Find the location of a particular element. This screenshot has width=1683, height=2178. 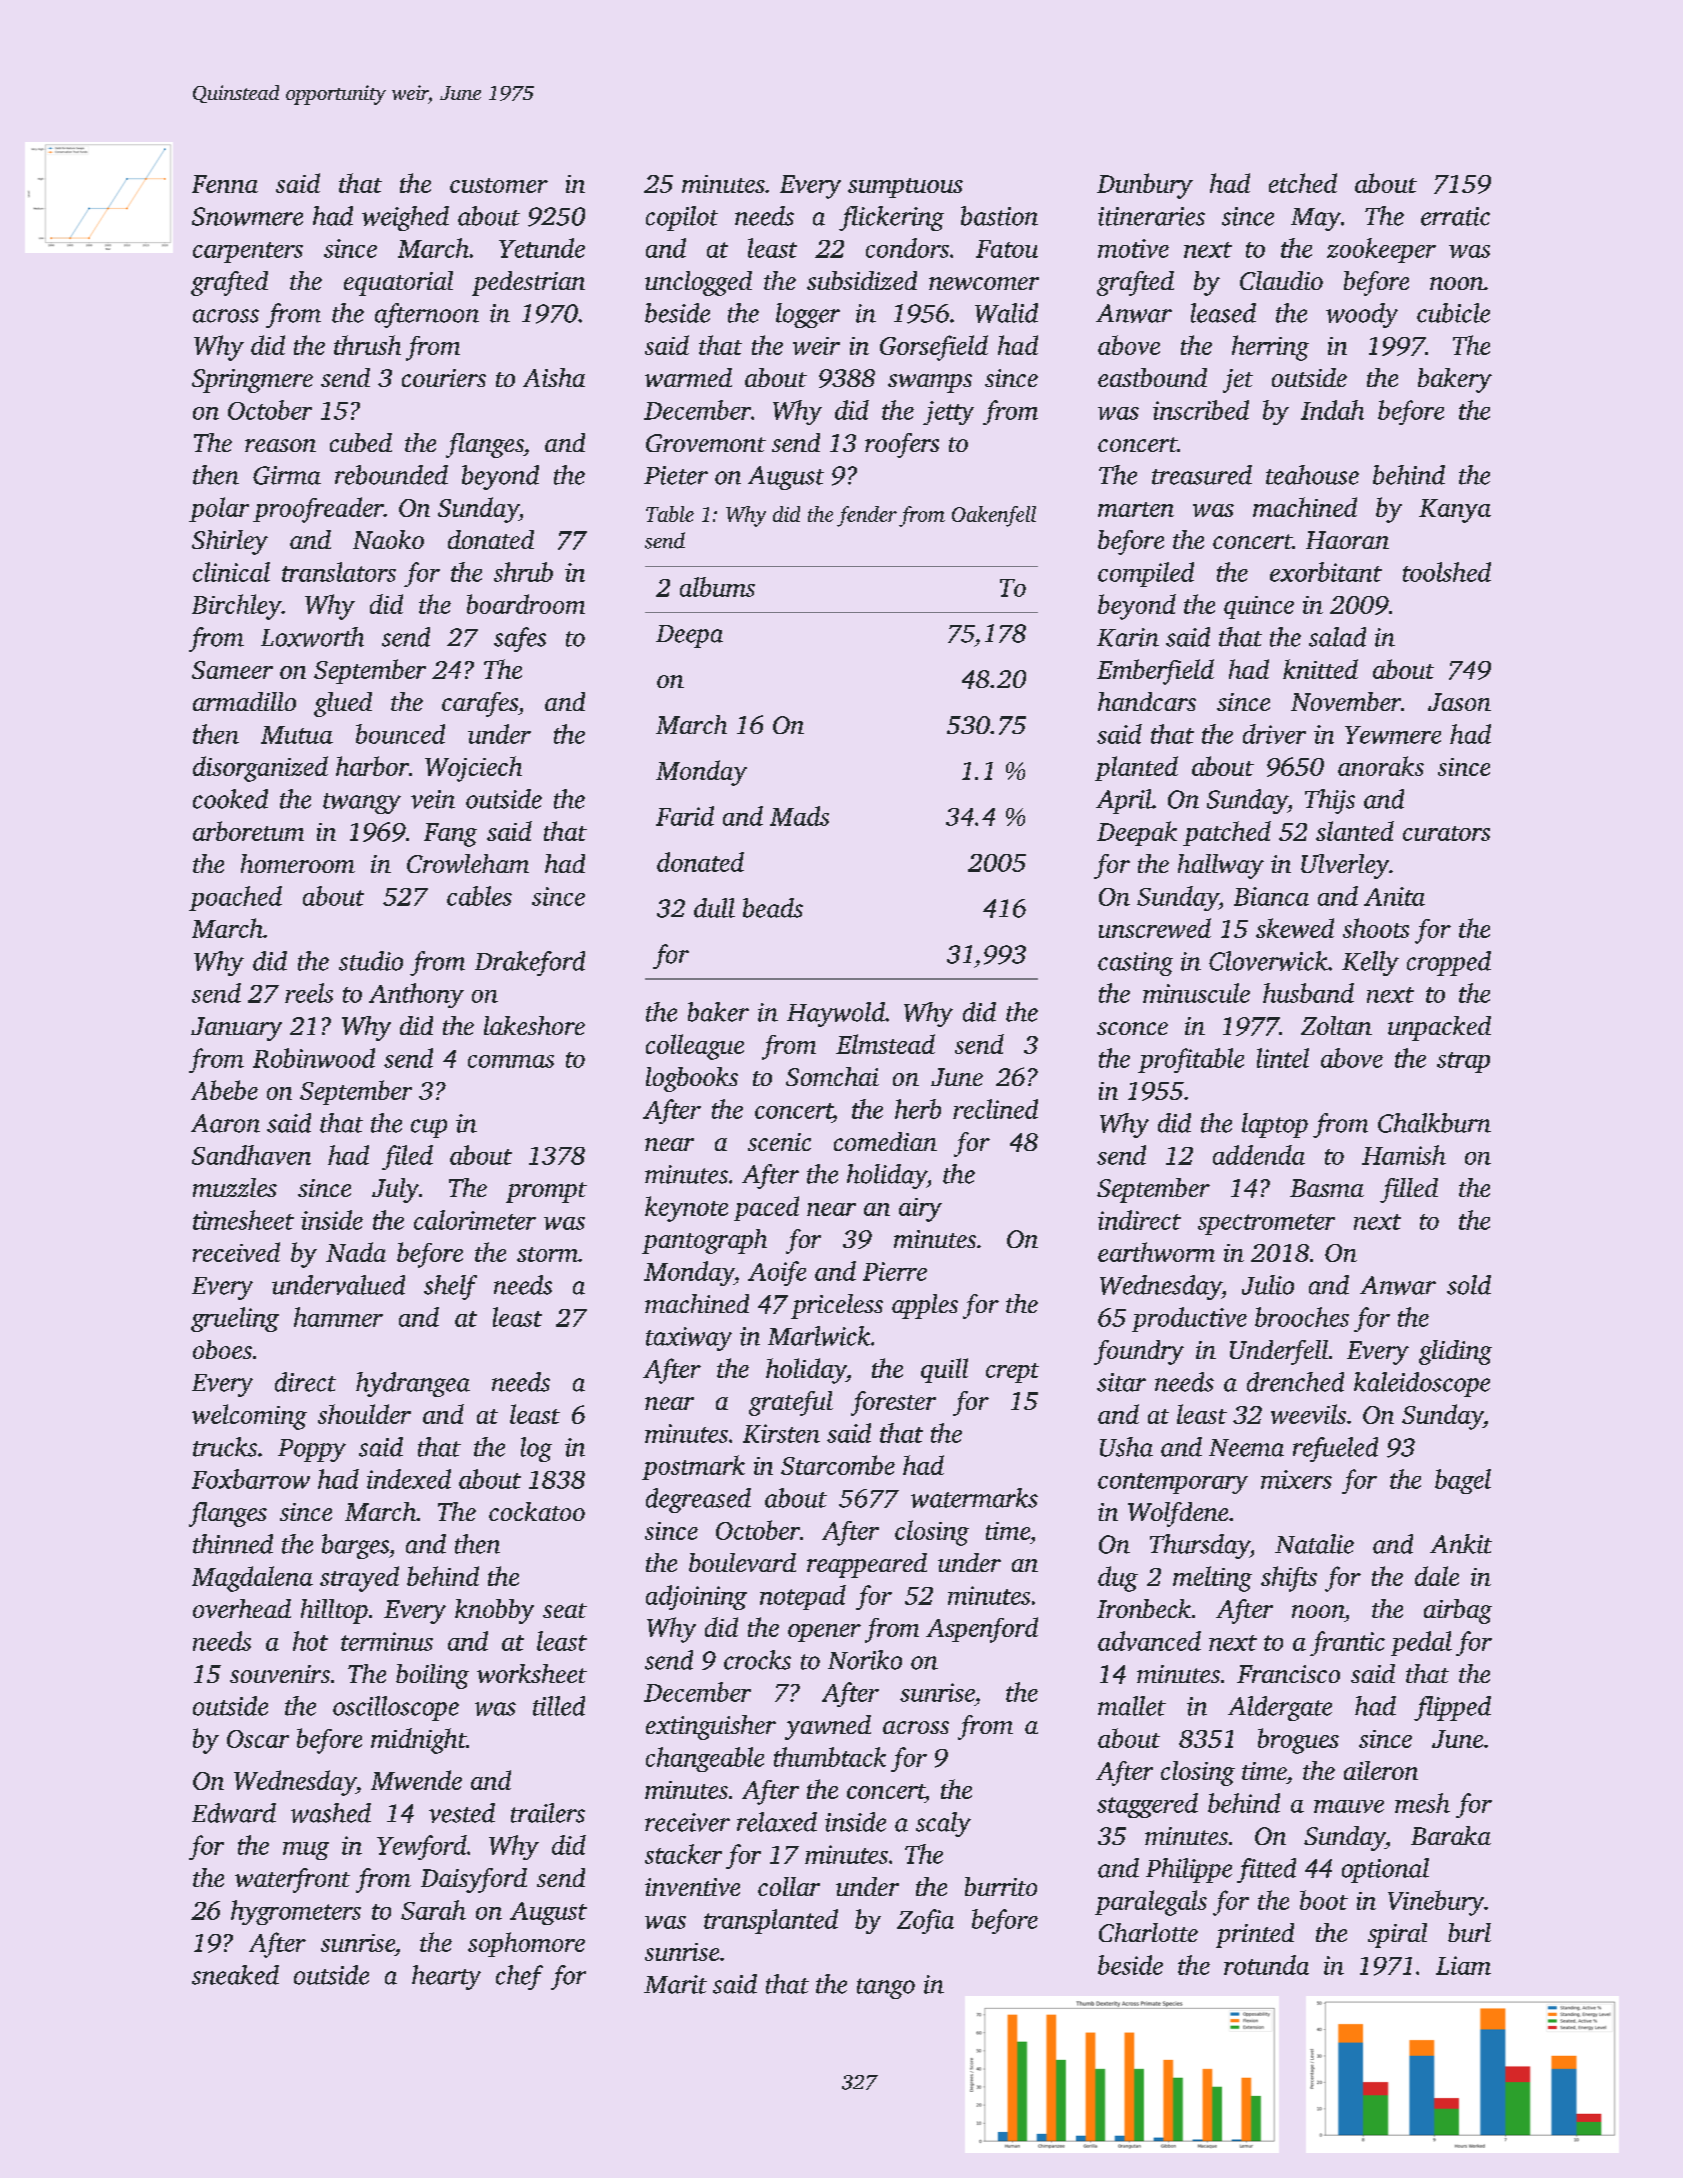

studio is located at coordinates (371, 961).
